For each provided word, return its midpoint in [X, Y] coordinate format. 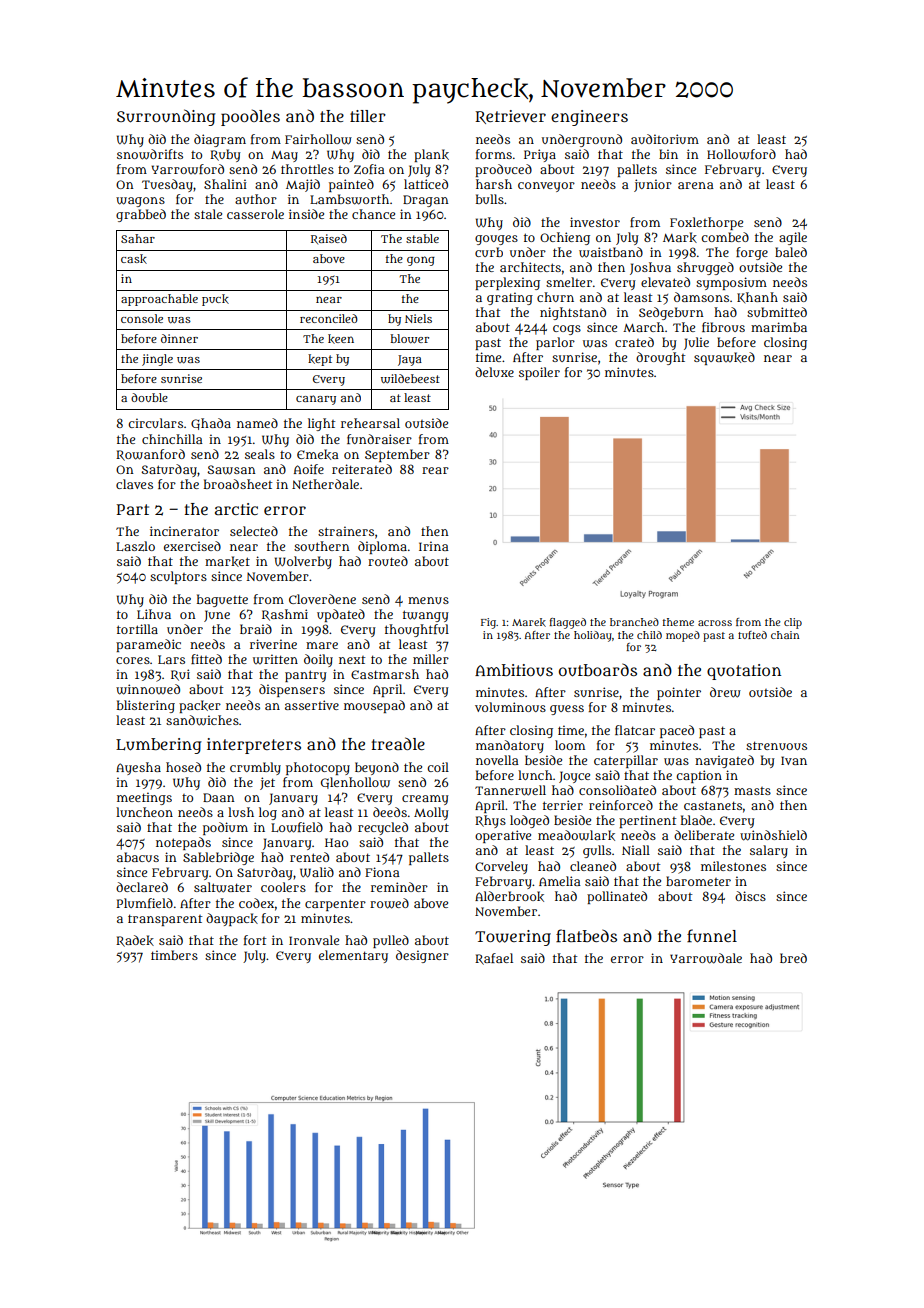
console [142, 318]
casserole [255, 214]
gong [421, 261]
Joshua [650, 268]
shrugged [705, 268]
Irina [434, 546]
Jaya [410, 360]
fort [255, 940]
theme [678, 622]
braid [256, 629]
